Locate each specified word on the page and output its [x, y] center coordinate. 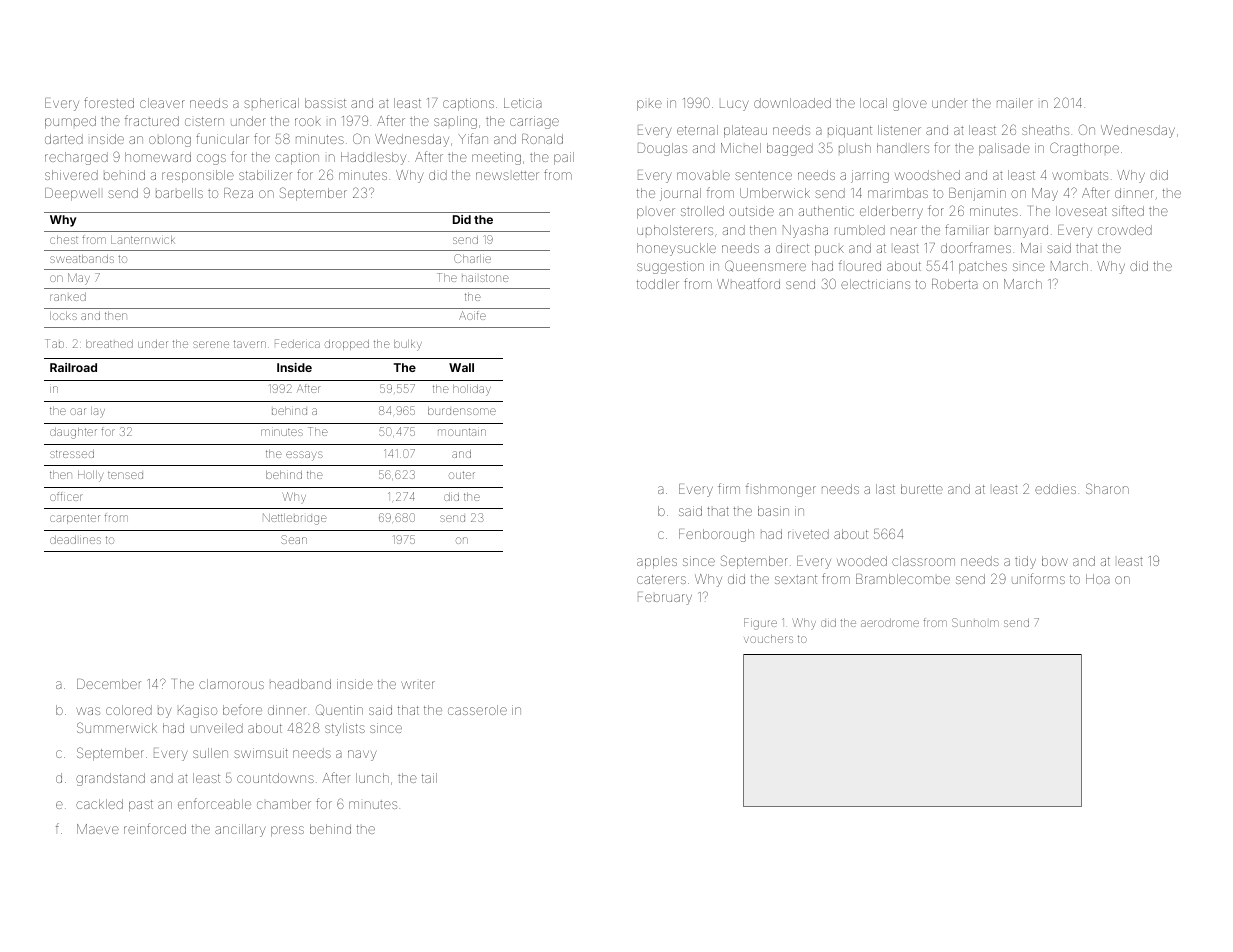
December [109, 684]
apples [657, 562]
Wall [461, 367]
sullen [210, 753]
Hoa [1098, 579]
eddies [1055, 489]
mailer [1015, 103]
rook [308, 122]
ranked [68, 297]
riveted [808, 534]
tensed [125, 475]
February [665, 598]
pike [649, 105]
